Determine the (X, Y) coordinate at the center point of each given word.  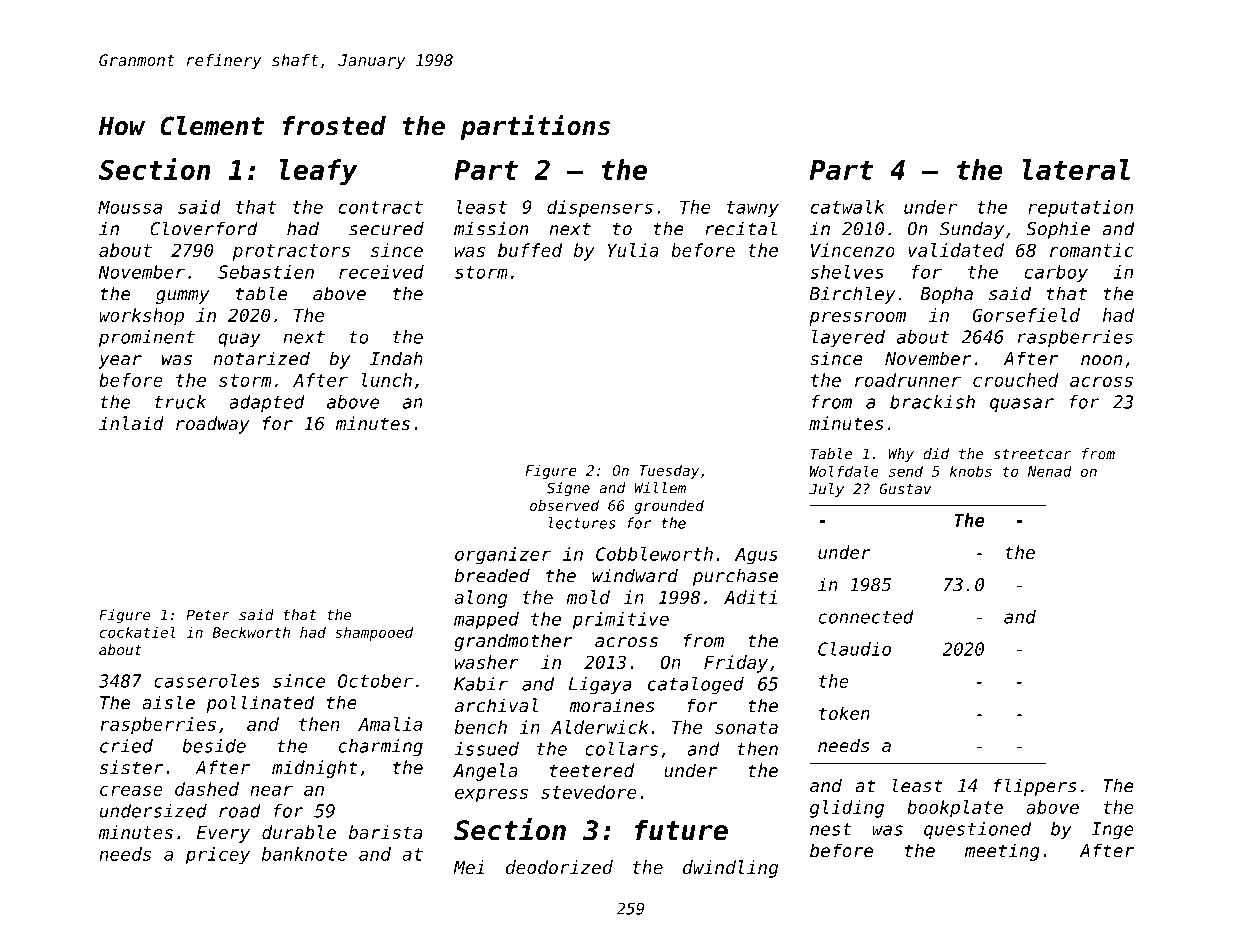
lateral (1076, 169)
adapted (267, 403)
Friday (736, 664)
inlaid (131, 423)
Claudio (854, 649)
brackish (932, 402)
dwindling (730, 869)
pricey (217, 856)
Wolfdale (844, 471)
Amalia (390, 724)
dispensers (600, 209)
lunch (387, 380)
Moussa (130, 207)
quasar (1022, 405)
